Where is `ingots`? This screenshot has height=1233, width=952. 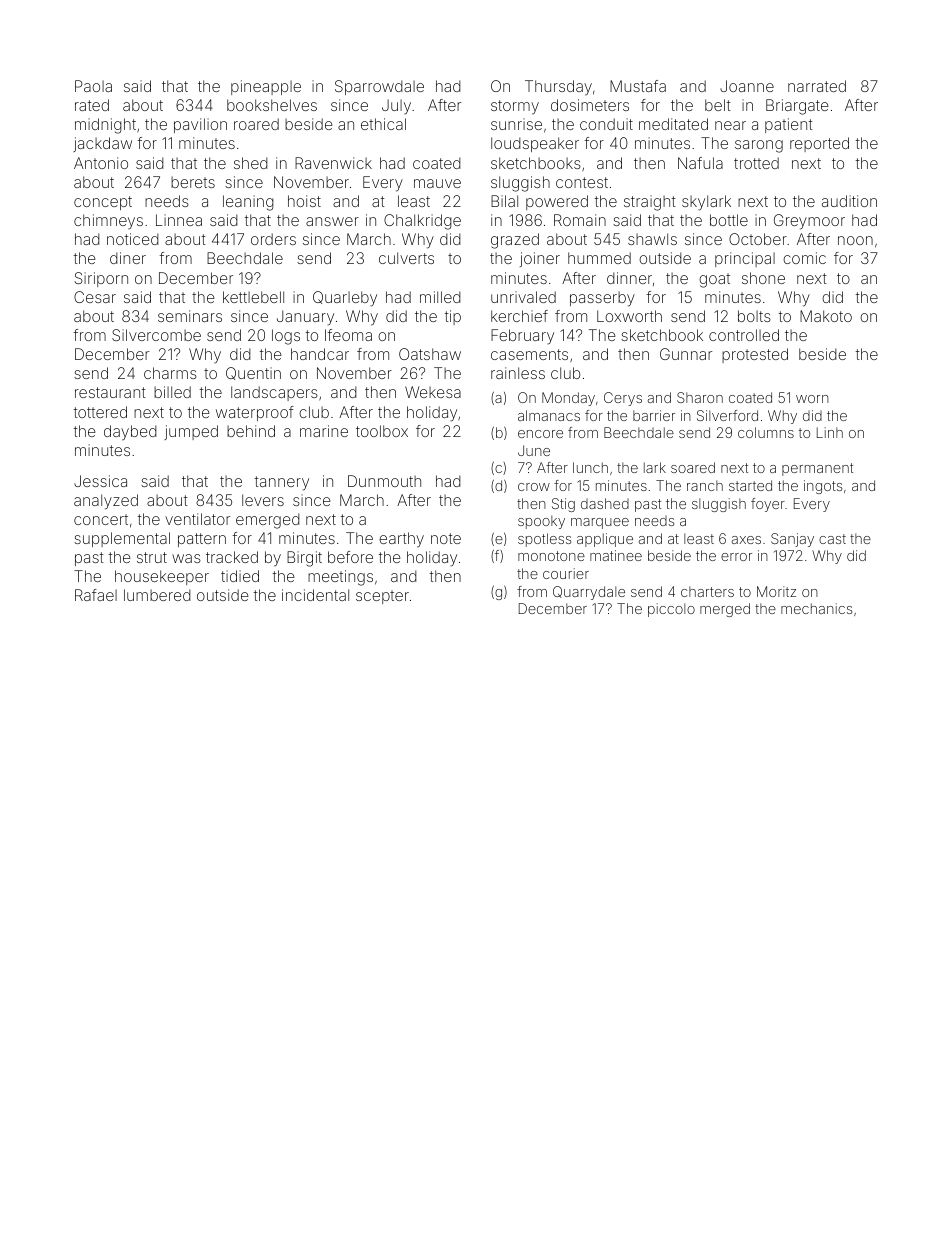
ingots is located at coordinates (823, 487).
